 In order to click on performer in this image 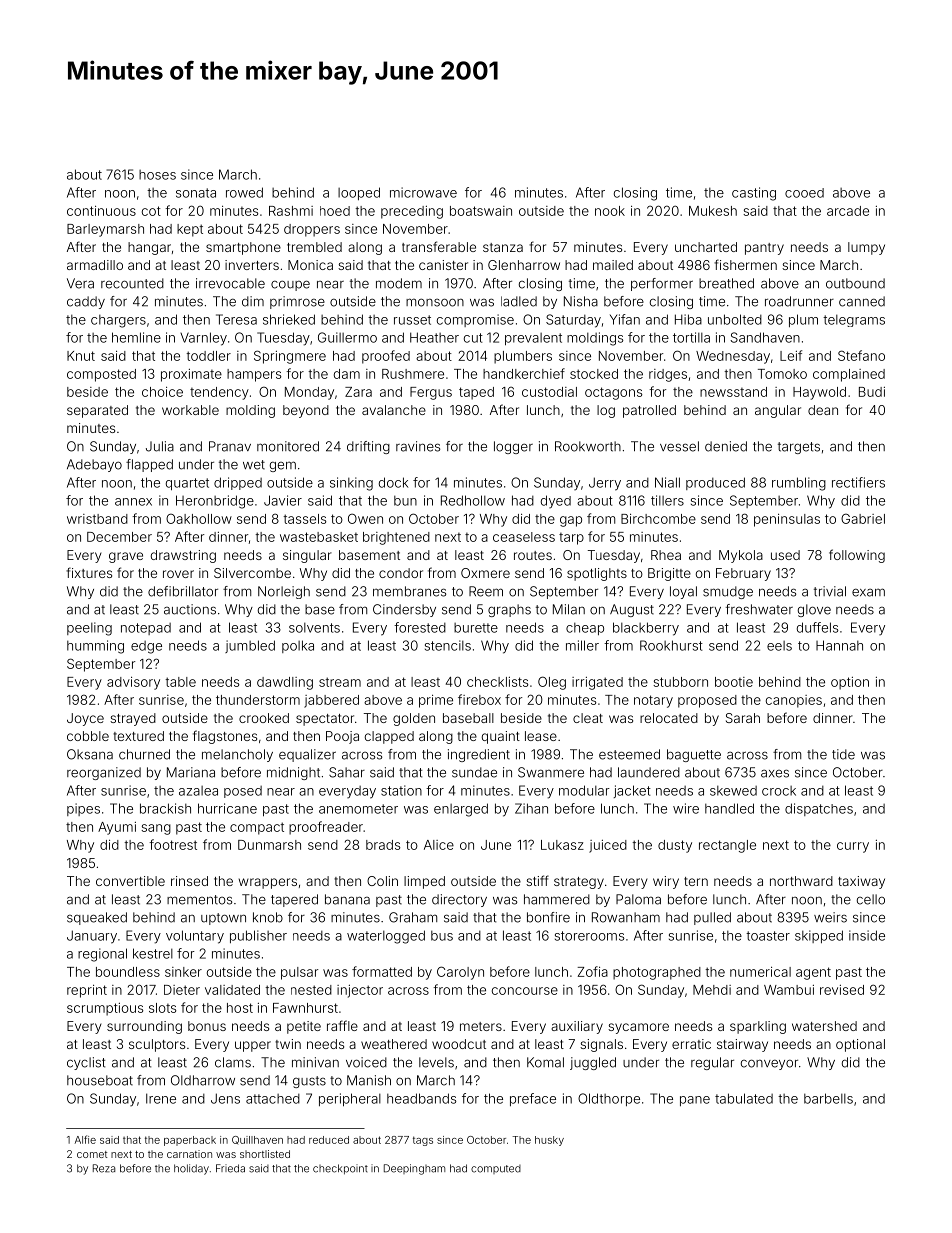, I will do `click(662, 284)`.
